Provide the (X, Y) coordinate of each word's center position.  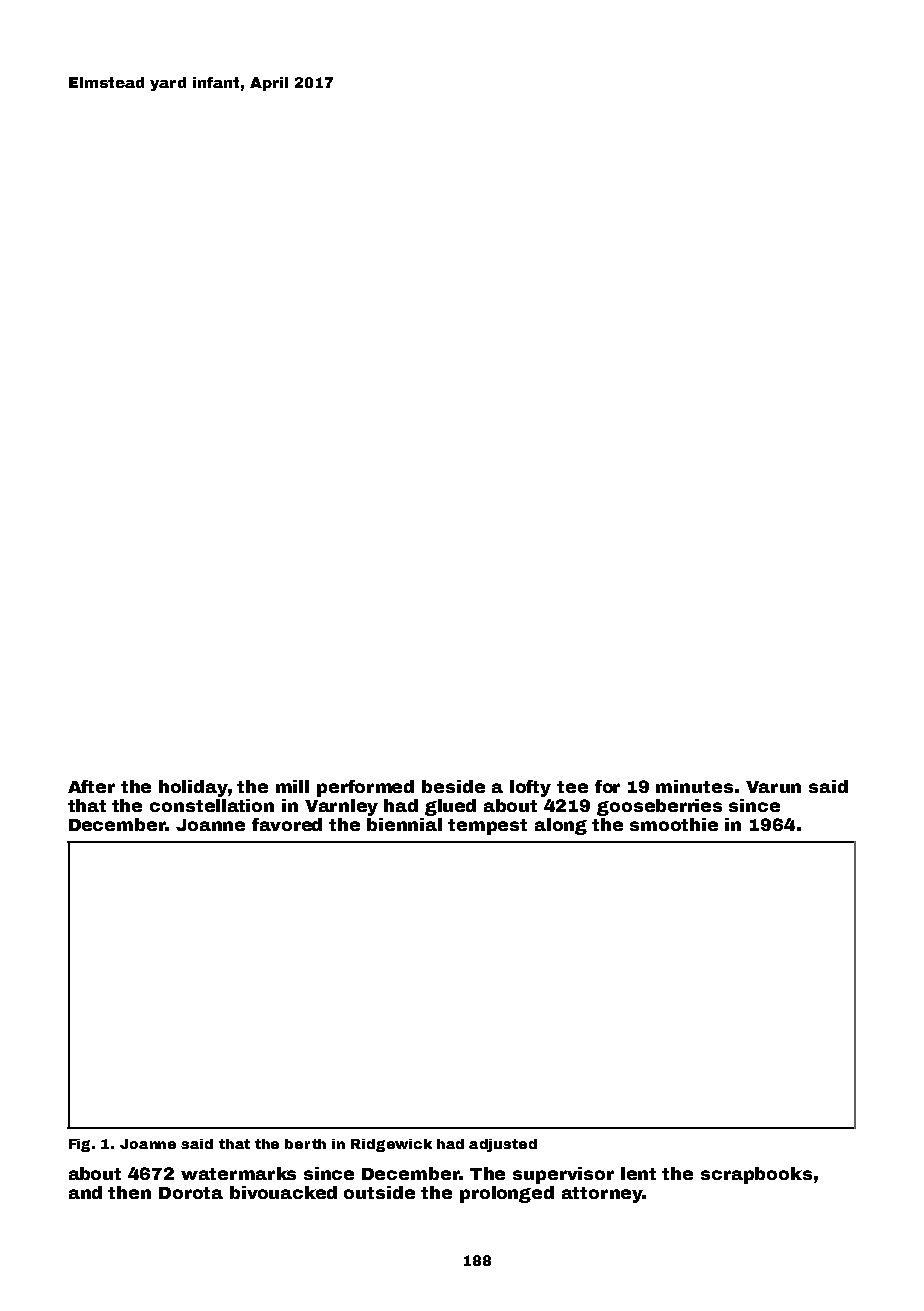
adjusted (503, 1145)
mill (292, 786)
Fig (79, 1145)
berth (305, 1144)
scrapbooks (756, 1175)
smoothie (674, 824)
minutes (694, 786)
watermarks (238, 1173)
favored (287, 824)
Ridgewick (391, 1145)
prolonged (507, 1194)
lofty (530, 788)
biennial (404, 824)
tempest (487, 827)
